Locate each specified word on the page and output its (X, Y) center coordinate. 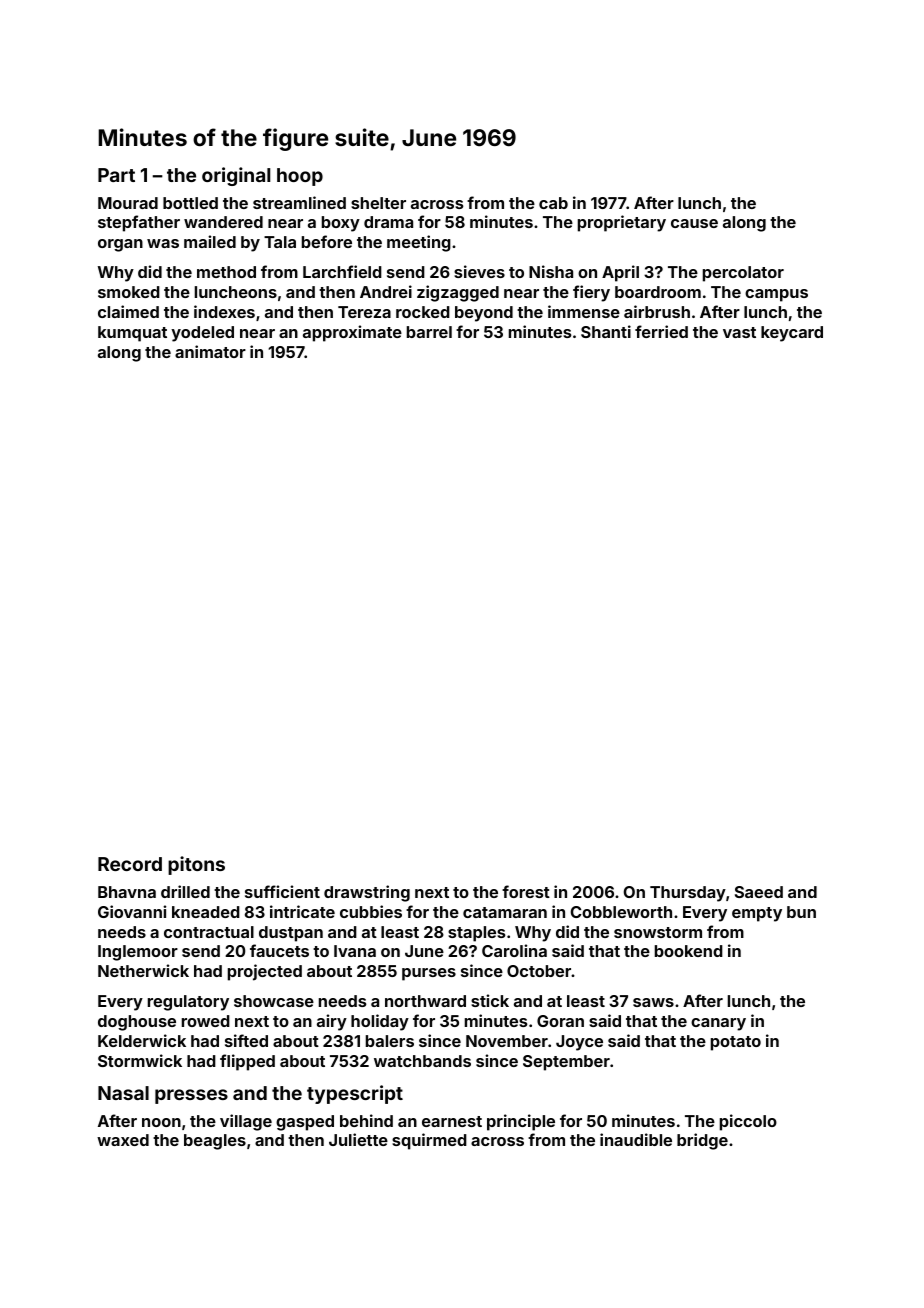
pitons (196, 865)
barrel (429, 332)
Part (116, 175)
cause (694, 223)
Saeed (759, 892)
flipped (247, 1062)
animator (210, 351)
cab (553, 203)
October (539, 971)
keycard (792, 334)
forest (526, 891)
